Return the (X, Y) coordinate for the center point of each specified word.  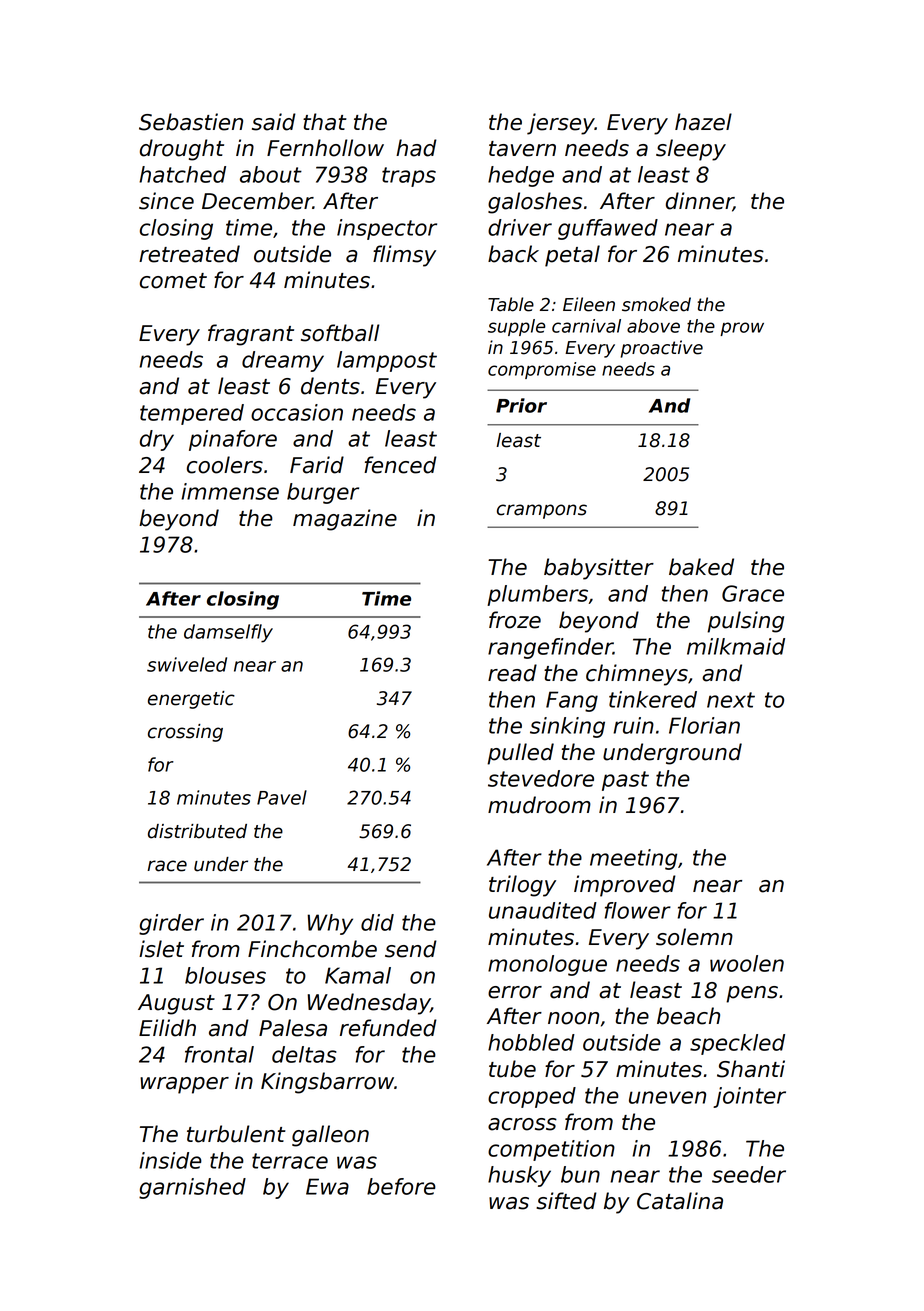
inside (170, 1160)
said (274, 122)
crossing (185, 733)
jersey (561, 124)
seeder (749, 1174)
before (401, 1186)
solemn (694, 937)
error (515, 992)
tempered (192, 414)
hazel (703, 122)
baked (701, 567)
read (512, 673)
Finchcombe (312, 949)
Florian (704, 725)
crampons (542, 511)
